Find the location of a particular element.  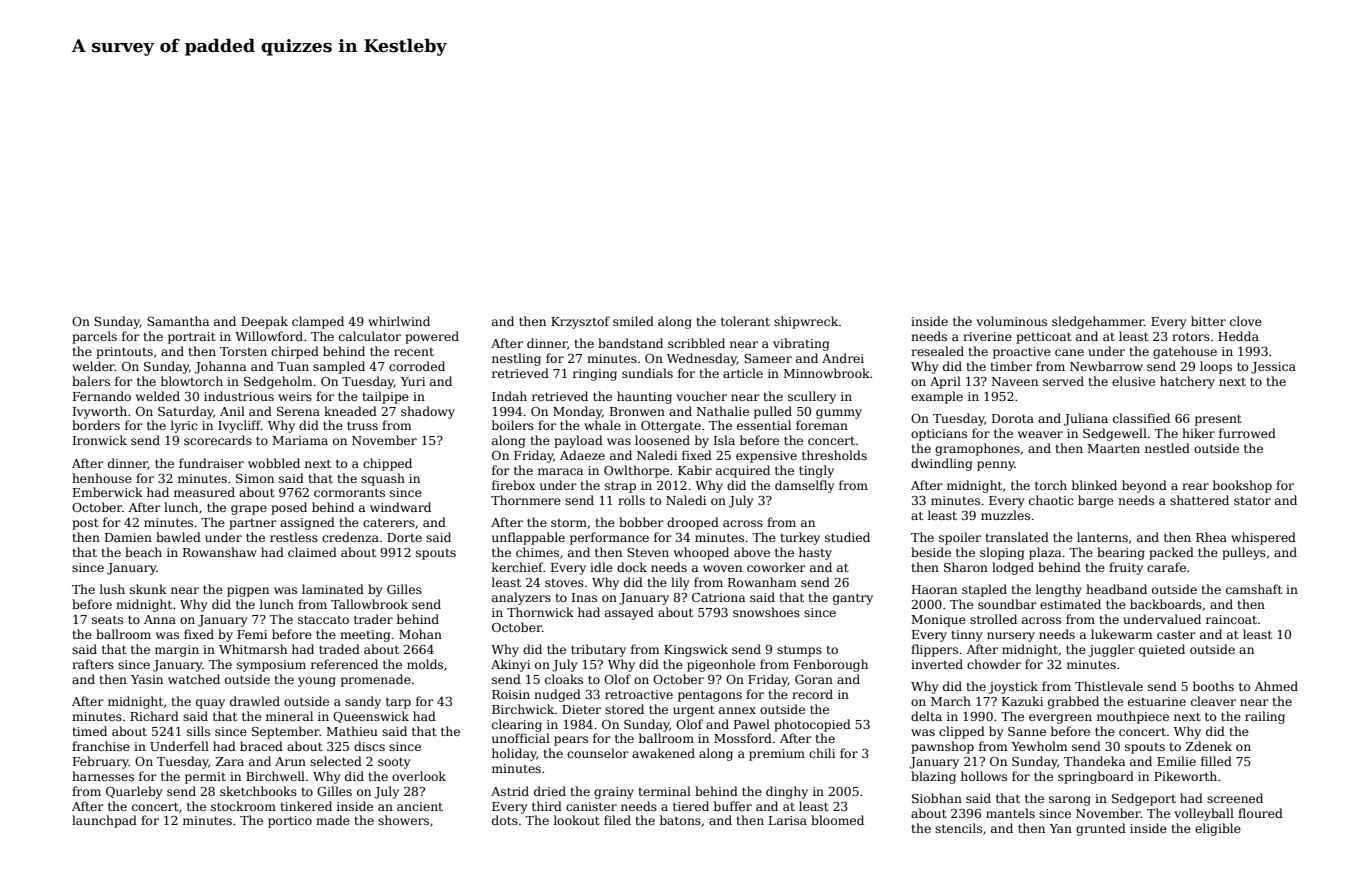

Maarten is located at coordinates (1114, 448).
